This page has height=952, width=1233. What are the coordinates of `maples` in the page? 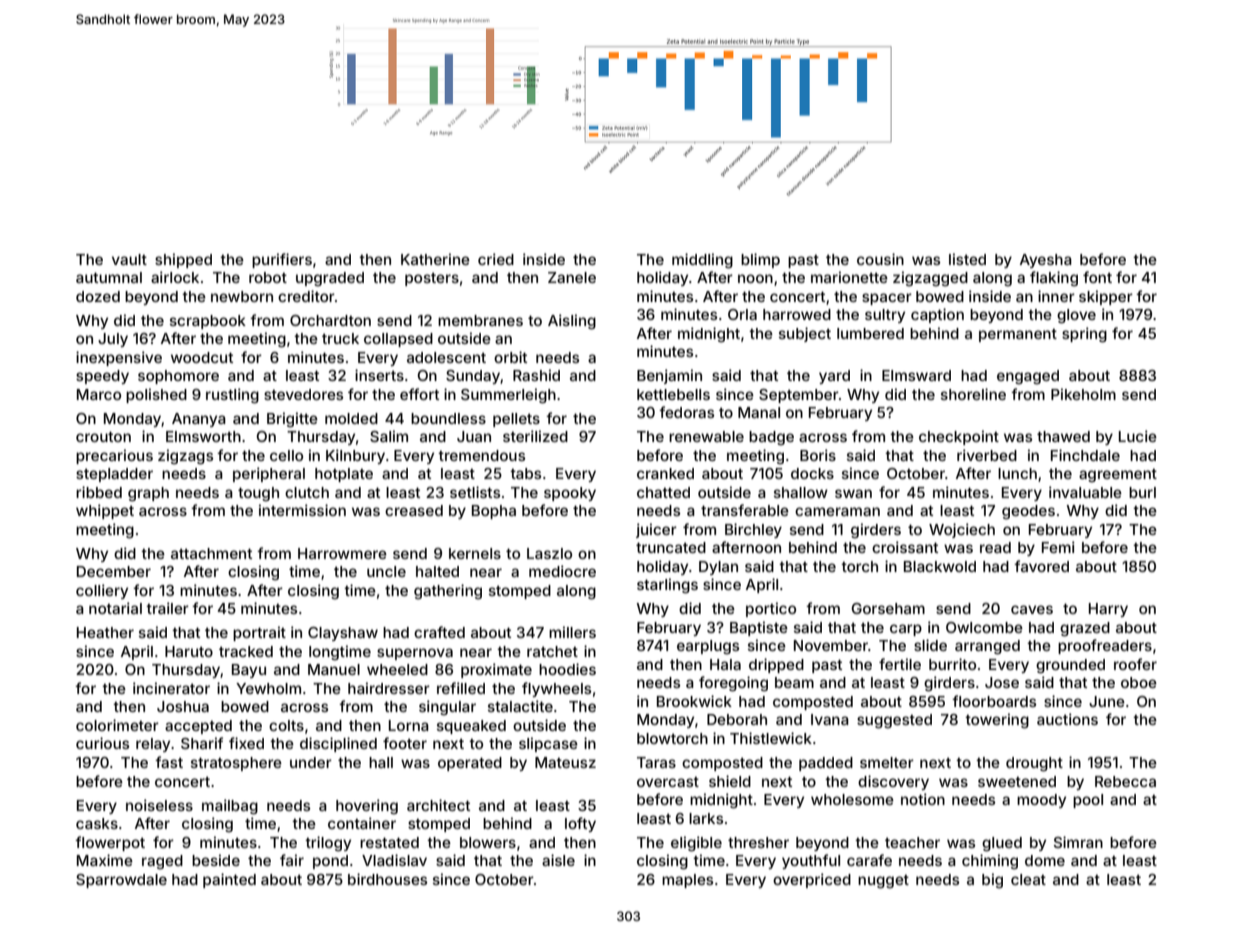 It's located at (687, 881).
